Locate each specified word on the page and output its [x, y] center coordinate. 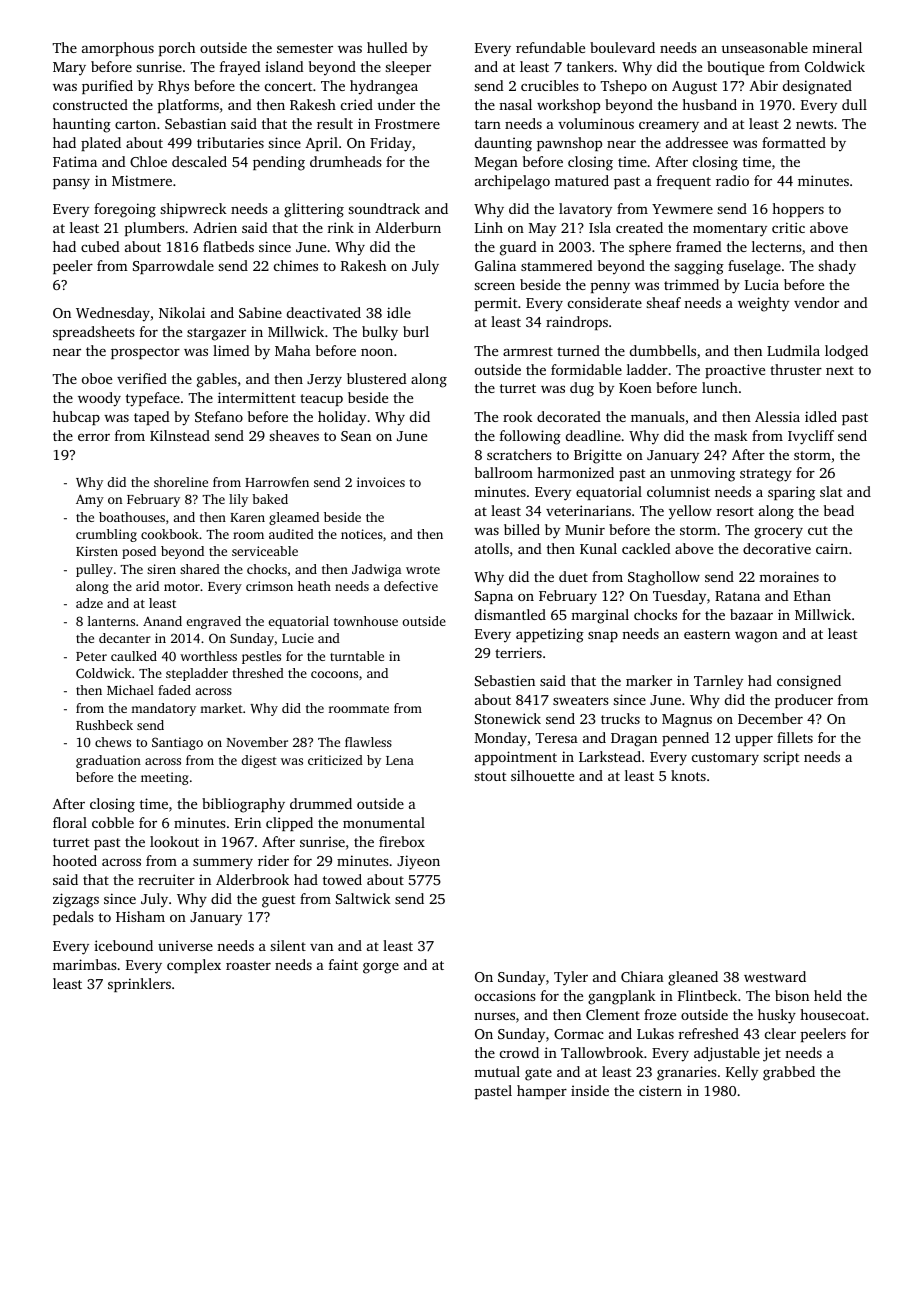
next [840, 370]
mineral [837, 47]
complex [194, 966]
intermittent [257, 397]
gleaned [693, 978]
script [781, 758]
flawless [368, 742]
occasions [505, 995]
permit [496, 304]
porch [177, 49]
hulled [387, 47]
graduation [108, 761]
